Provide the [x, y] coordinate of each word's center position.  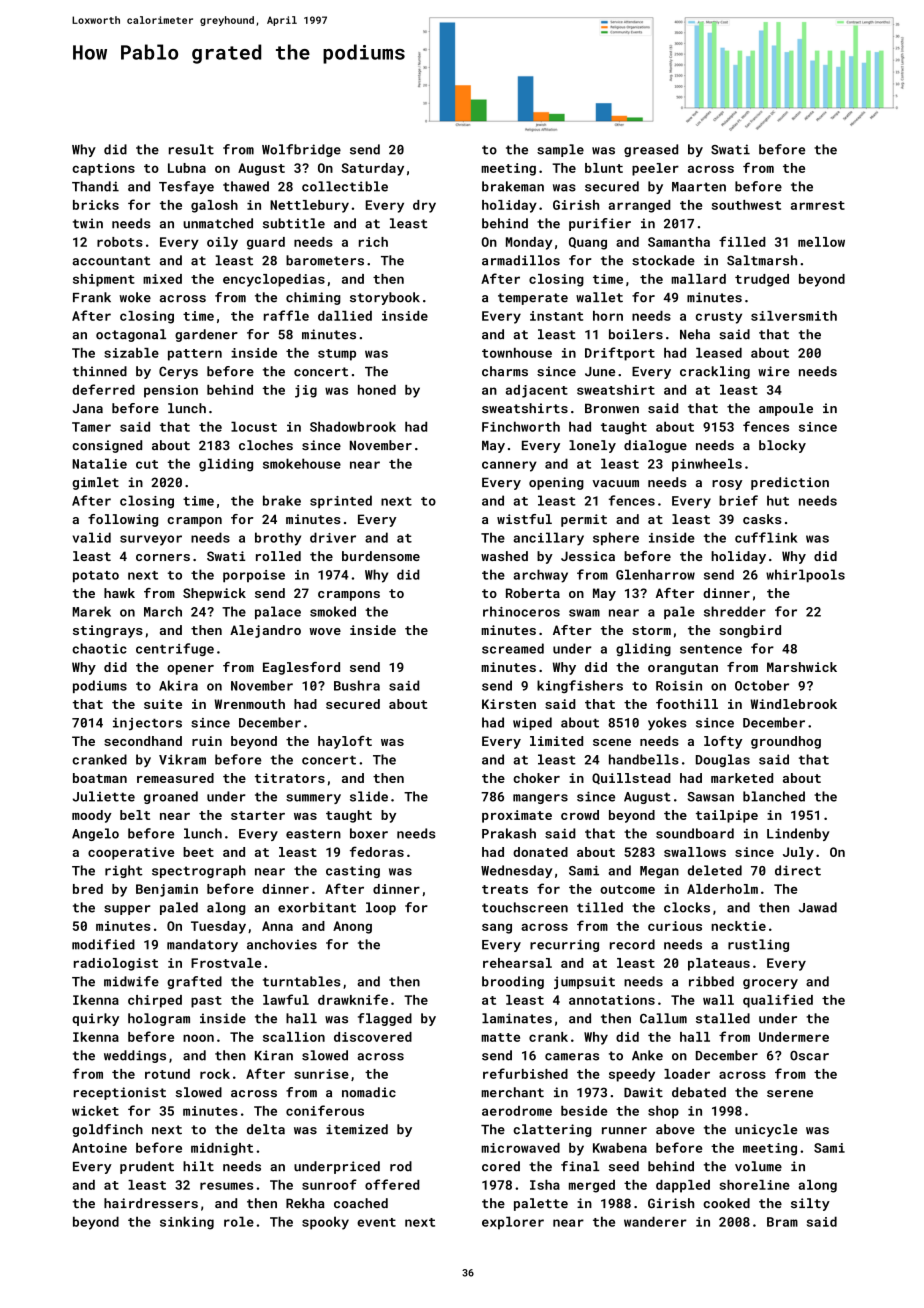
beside [584, 1111]
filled [742, 241]
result [191, 149]
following [123, 520]
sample [560, 150]
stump [337, 355]
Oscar [809, 1056]
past [206, 1002]
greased [651, 150]
